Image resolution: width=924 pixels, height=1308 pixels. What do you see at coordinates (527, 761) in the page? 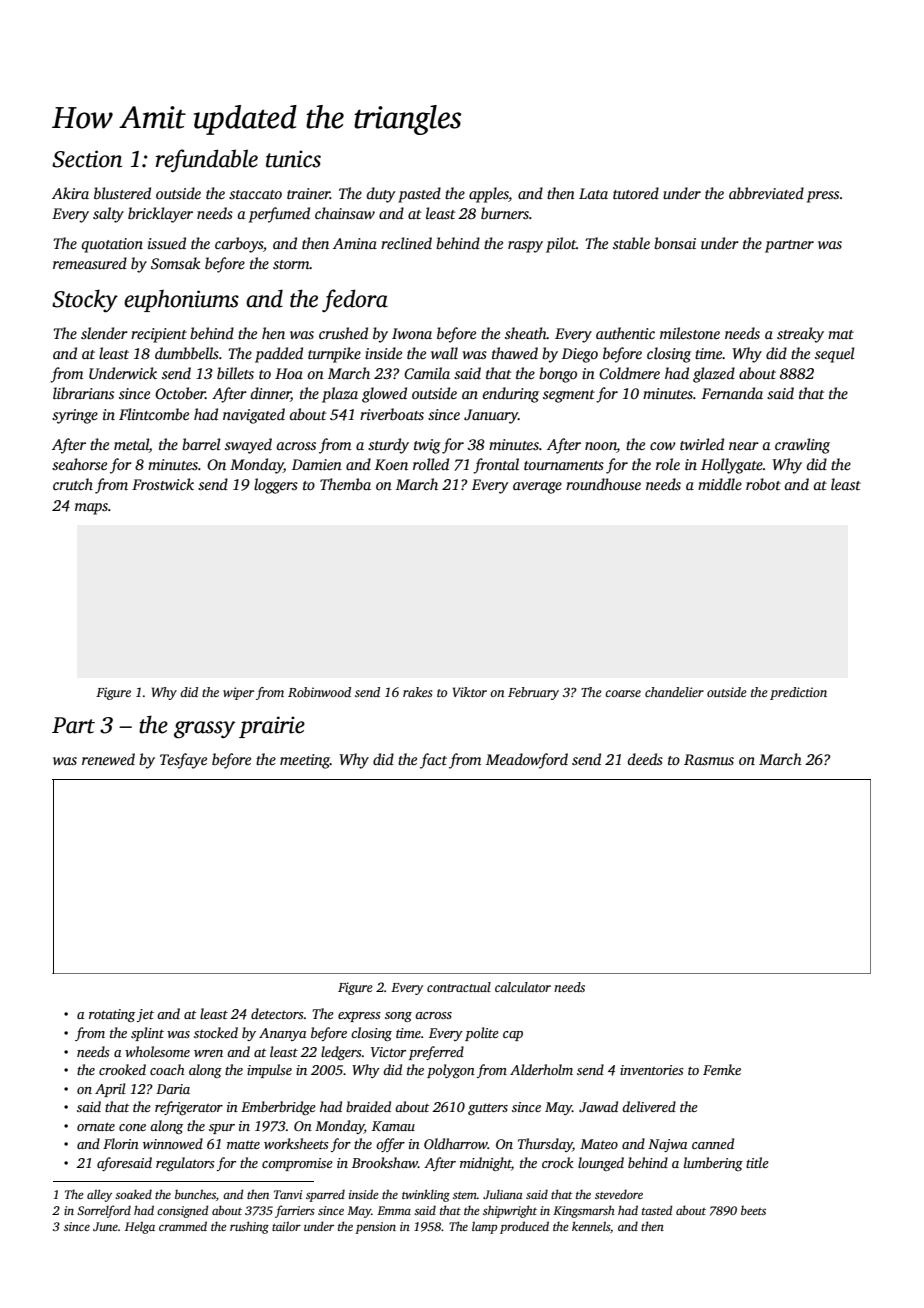
I see `Meadowford` at bounding box center [527, 761].
